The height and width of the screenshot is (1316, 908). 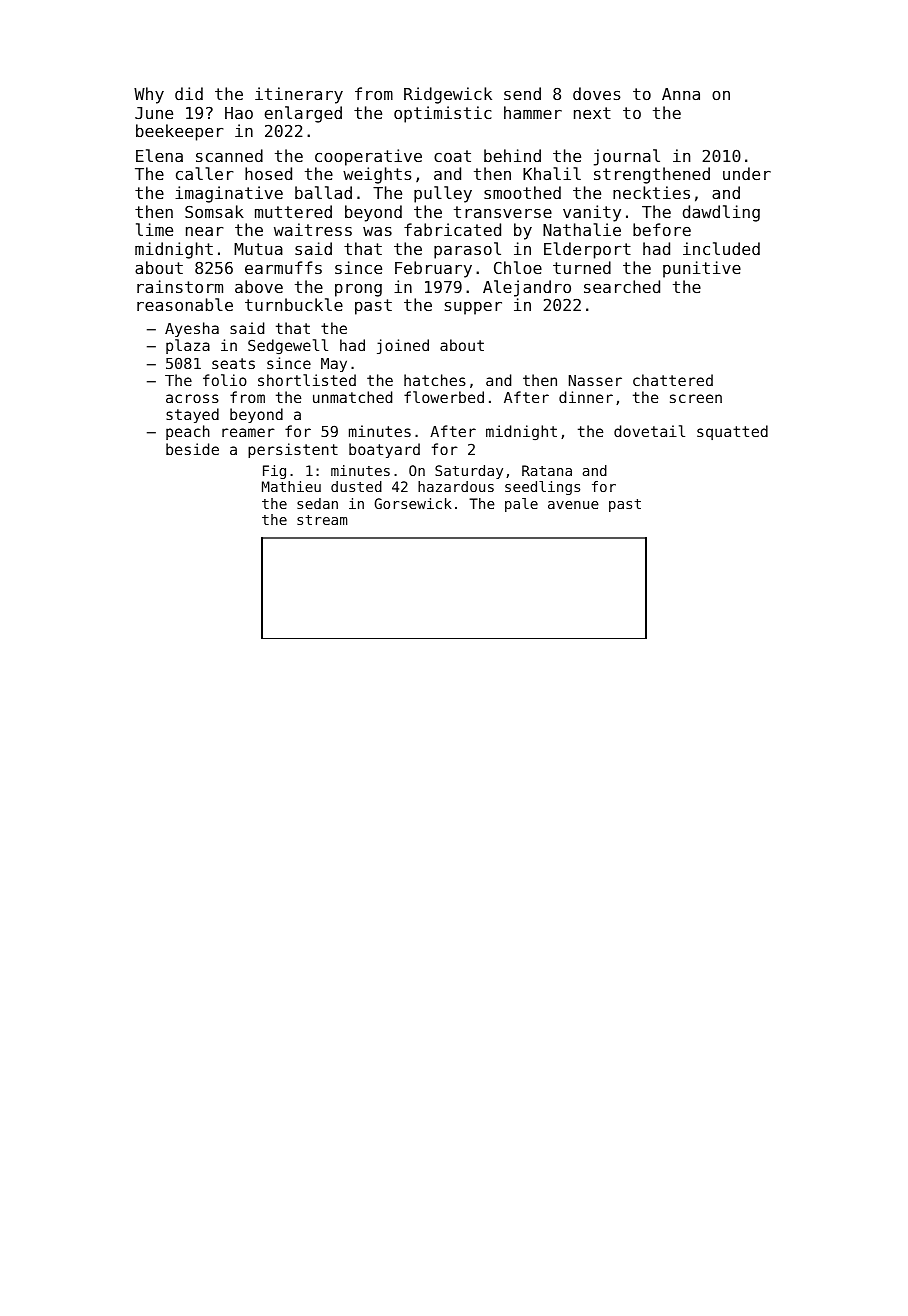 I want to click on Anna, so click(x=681, y=94).
